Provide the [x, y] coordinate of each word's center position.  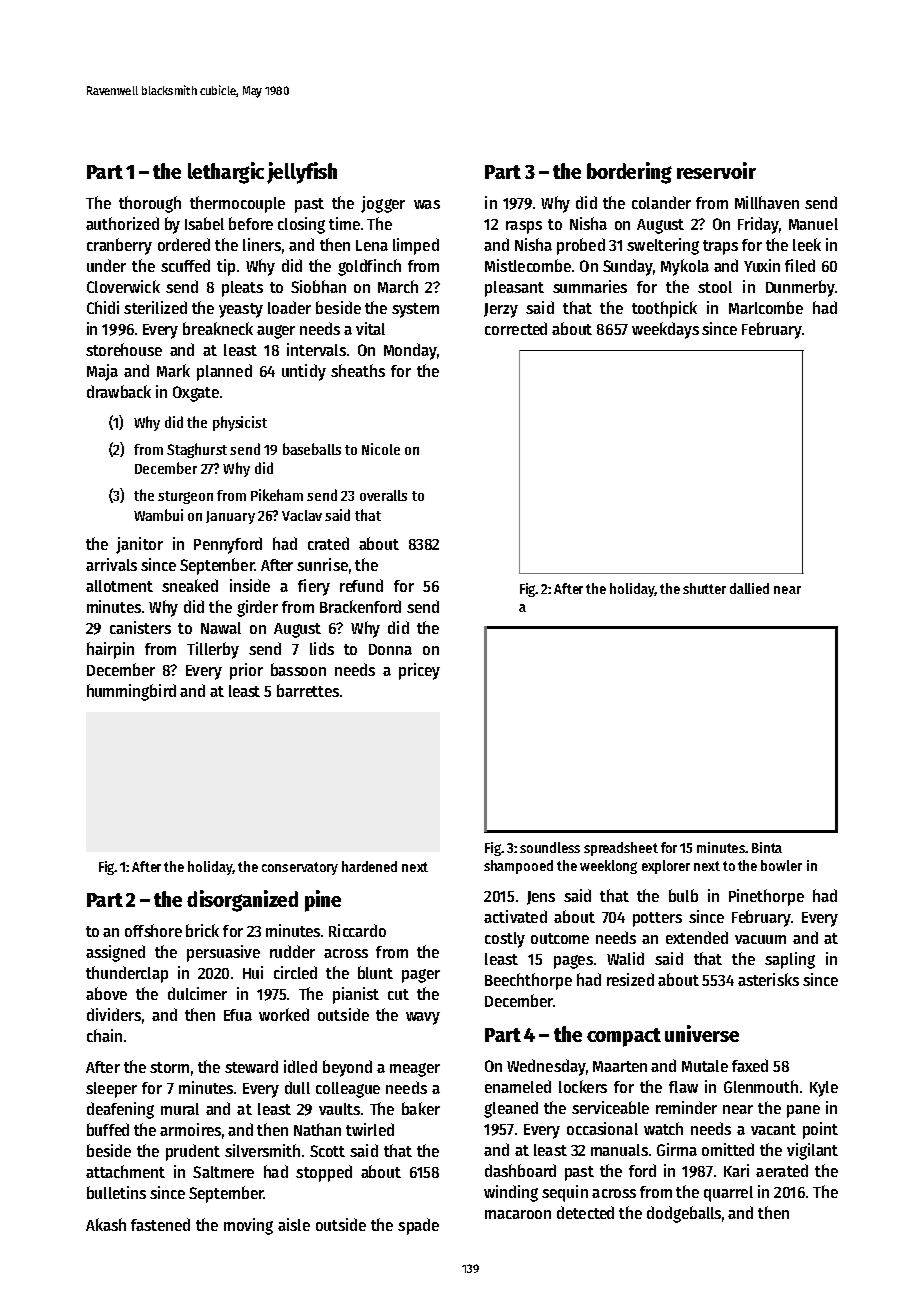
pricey [419, 671]
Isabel [204, 223]
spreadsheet [621, 849]
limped [416, 246]
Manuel [813, 224]
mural [180, 1109]
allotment [119, 586]
